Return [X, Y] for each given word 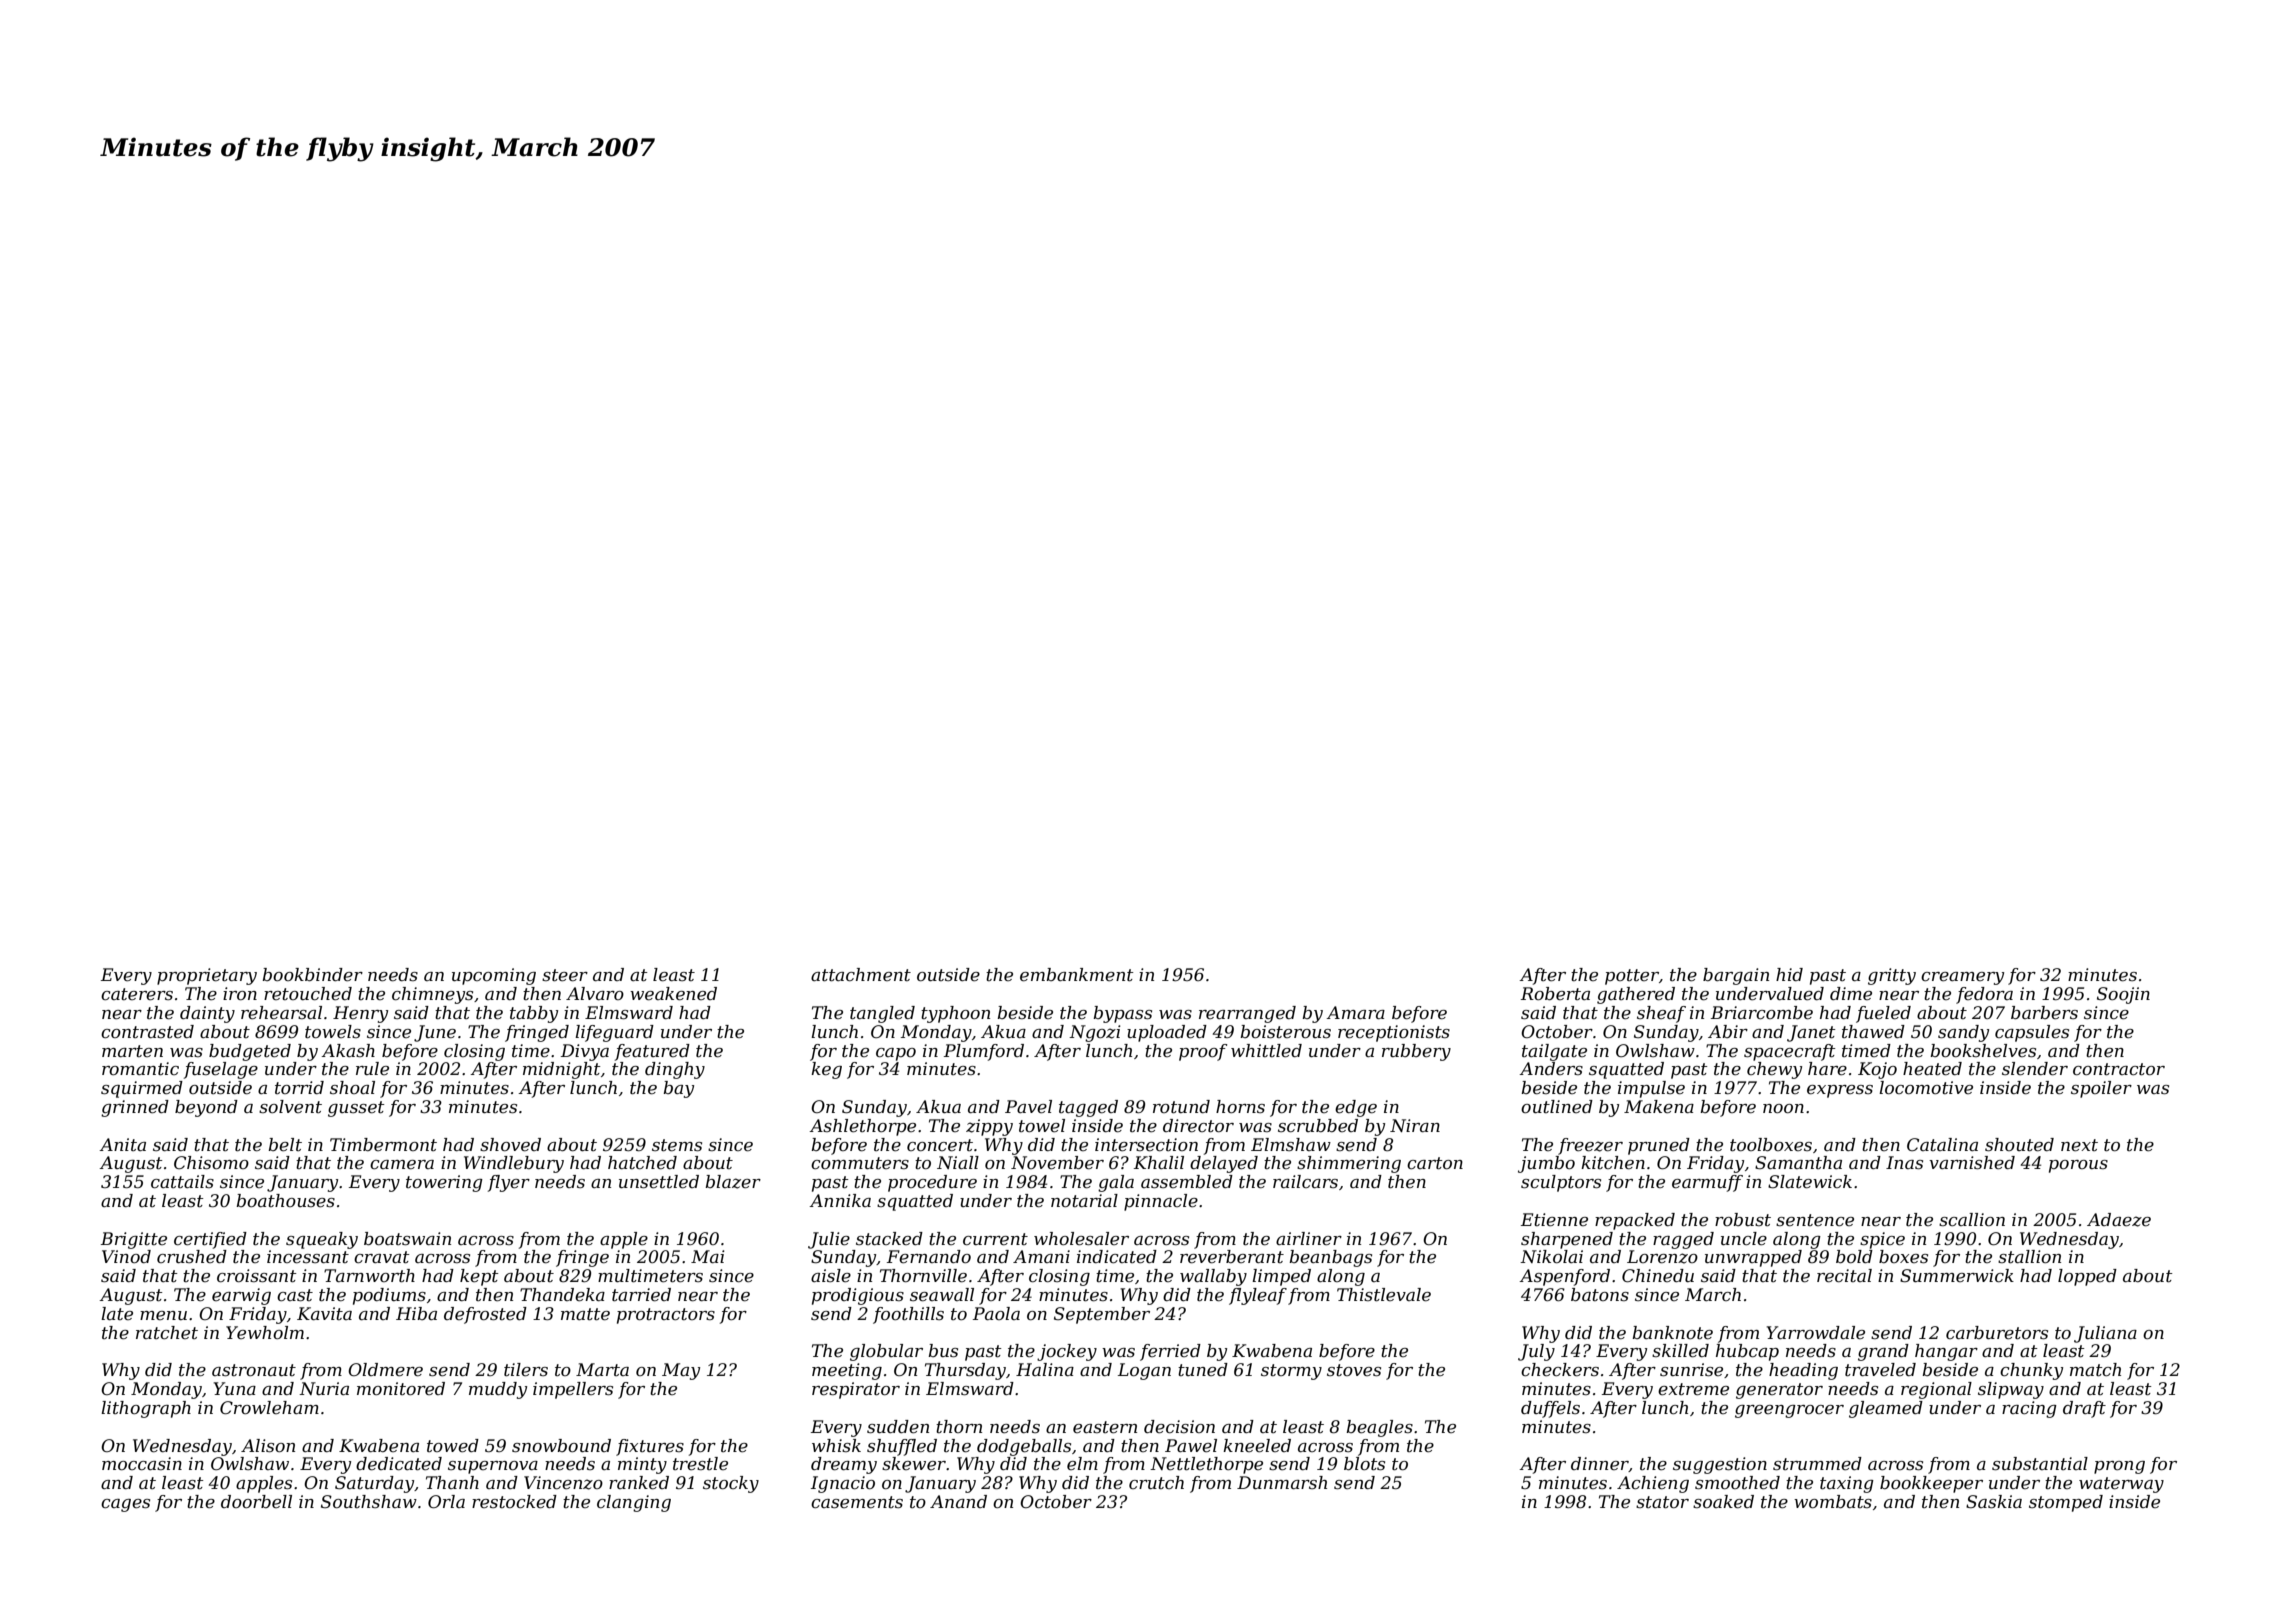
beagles [1379, 1428]
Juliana [2105, 1334]
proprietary [207, 976]
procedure [932, 1183]
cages [125, 1505]
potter [1632, 977]
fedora [1984, 995]
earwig [241, 1296]
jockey [1067, 1352]
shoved [510, 1145]
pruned [1659, 1146]
